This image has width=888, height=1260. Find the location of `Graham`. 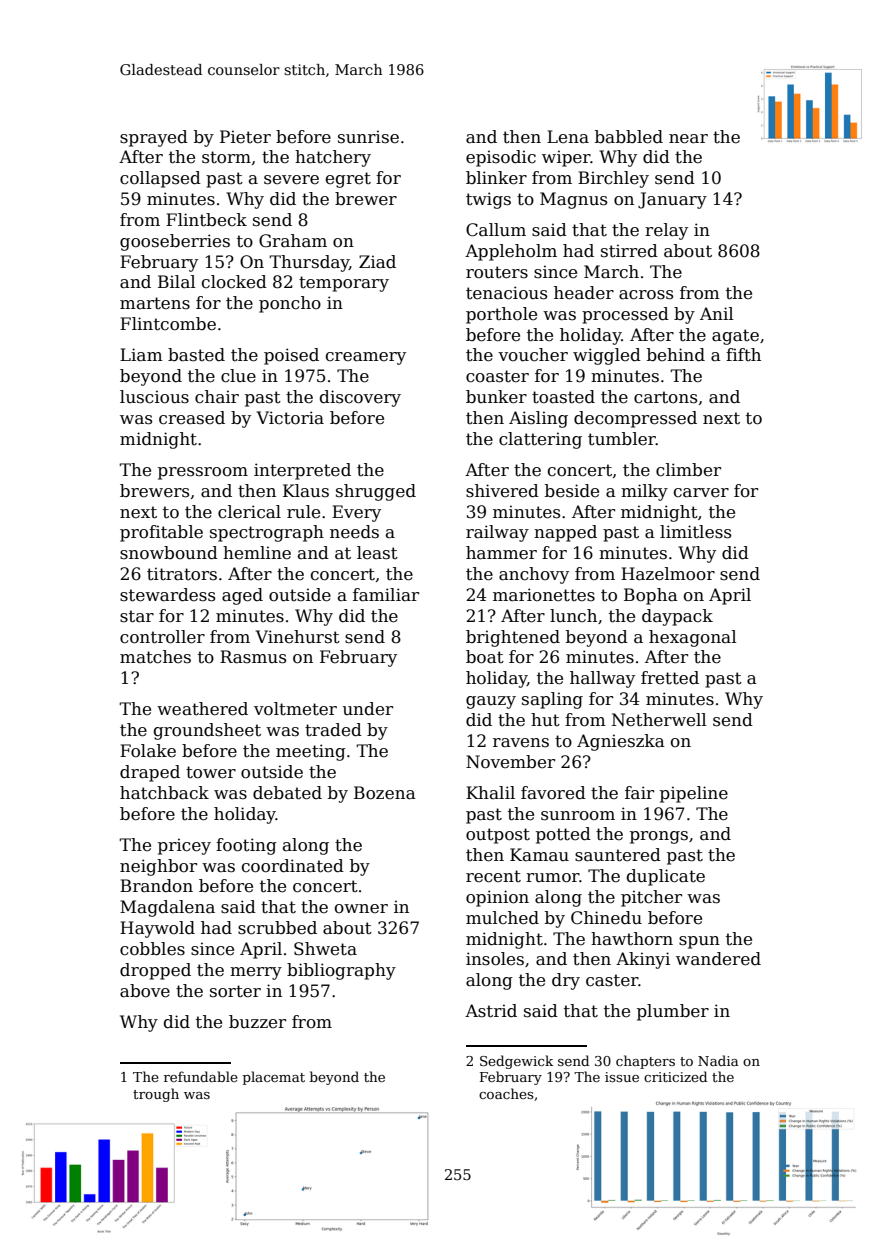

Graham is located at coordinates (293, 241).
